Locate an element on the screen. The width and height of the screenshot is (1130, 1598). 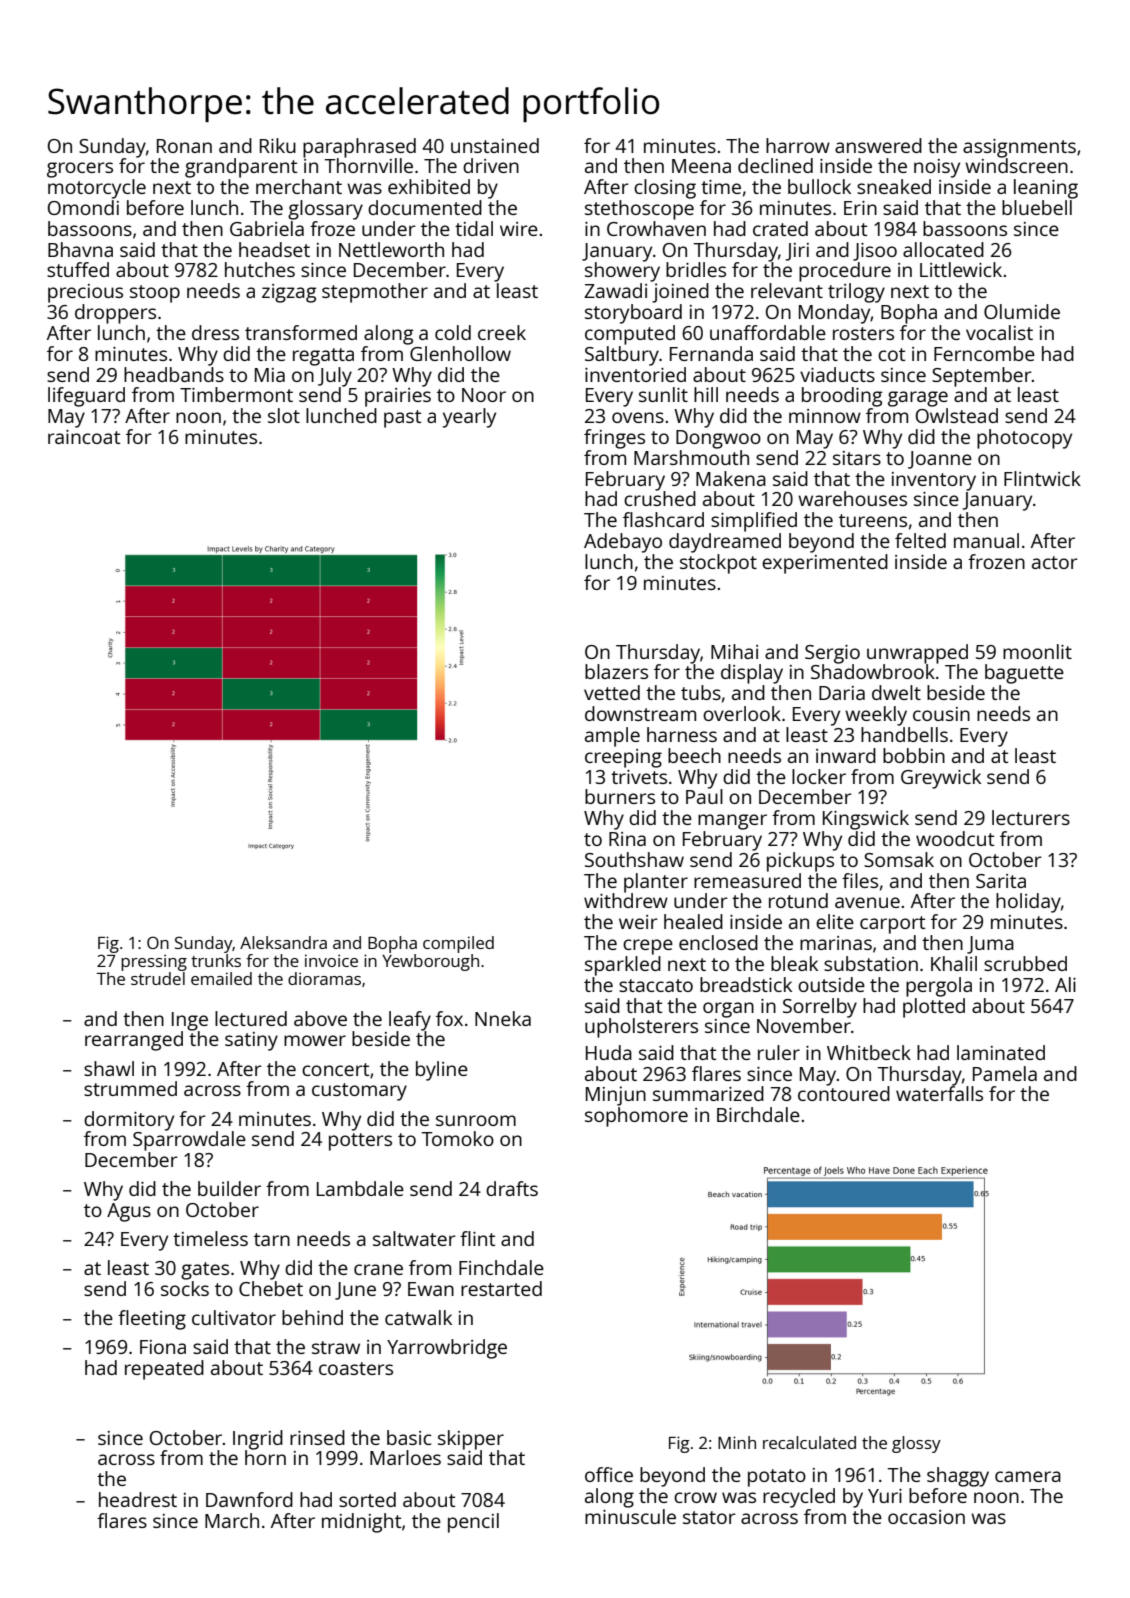
drafts is located at coordinates (512, 1188).
